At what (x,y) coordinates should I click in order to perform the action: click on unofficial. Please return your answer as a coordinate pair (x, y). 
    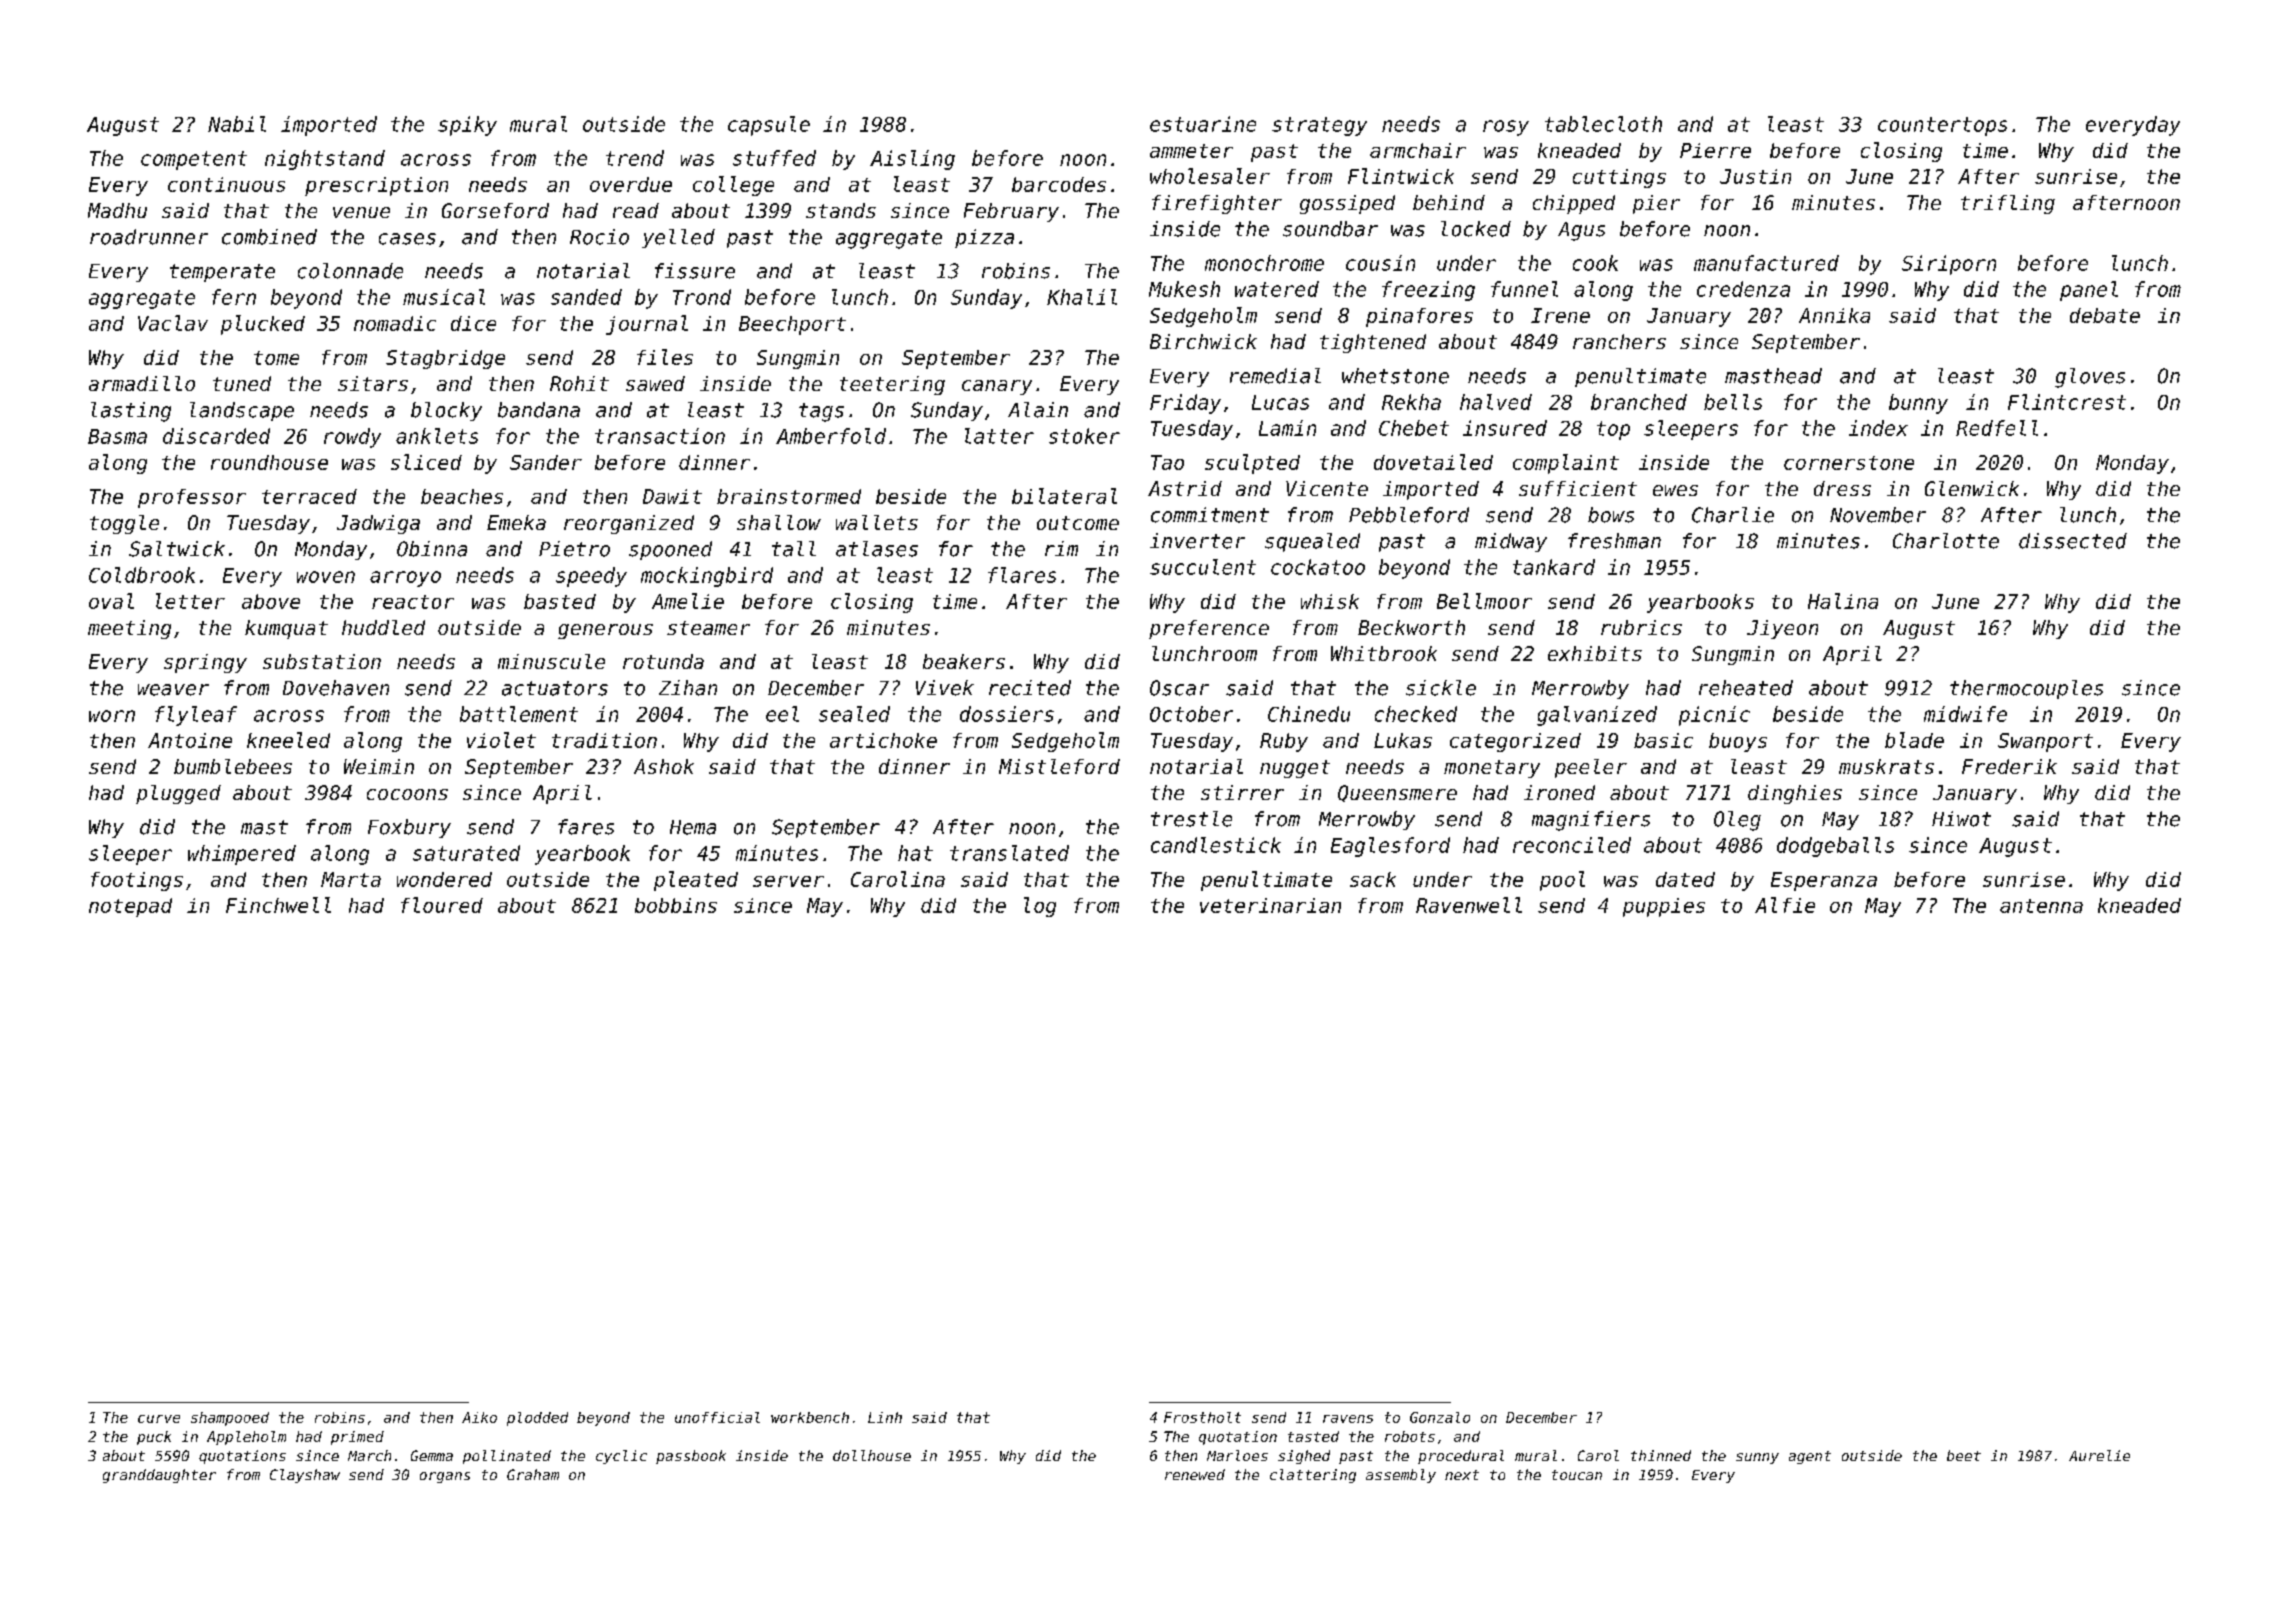
    Looking at the image, I should click on (717, 1417).
